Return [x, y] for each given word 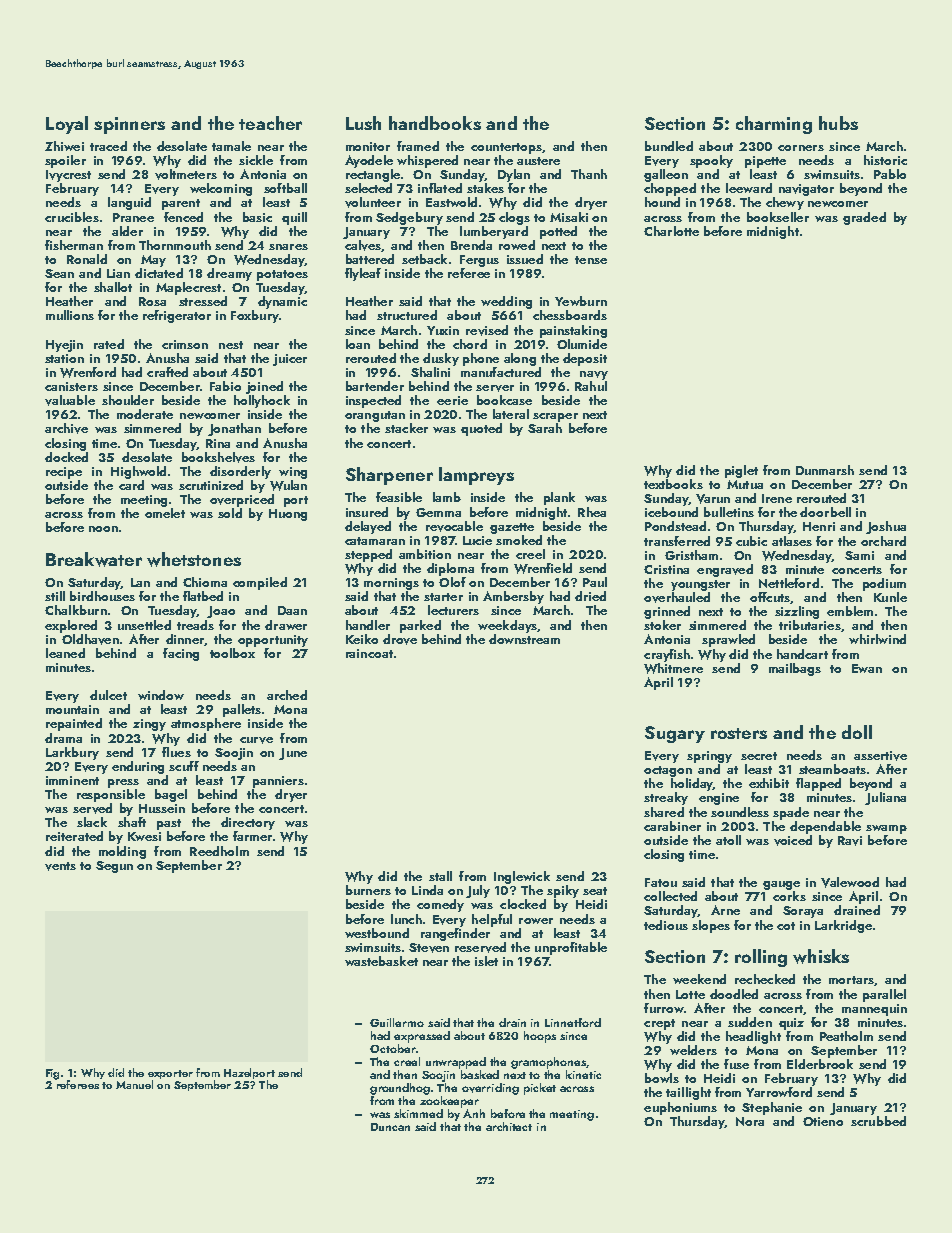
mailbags [795, 669]
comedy [440, 905]
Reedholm [219, 851]
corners [801, 148]
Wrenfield [543, 568]
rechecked [765, 979]
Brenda [471, 245]
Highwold [138, 472]
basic [257, 217]
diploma [450, 569]
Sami [859, 555]
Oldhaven [90, 639]
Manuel [134, 1084]
